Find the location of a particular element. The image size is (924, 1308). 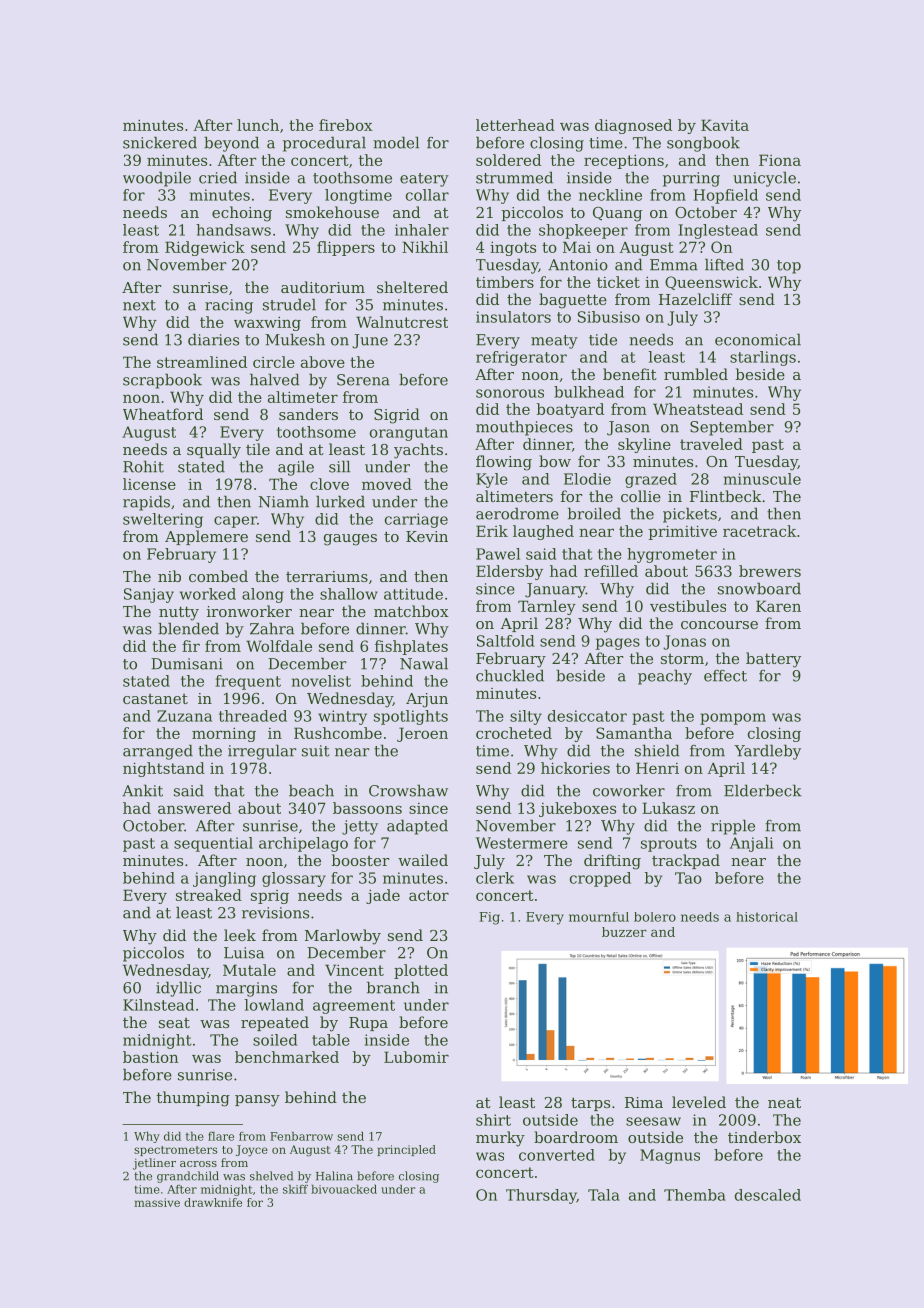

snickered is located at coordinates (160, 143).
